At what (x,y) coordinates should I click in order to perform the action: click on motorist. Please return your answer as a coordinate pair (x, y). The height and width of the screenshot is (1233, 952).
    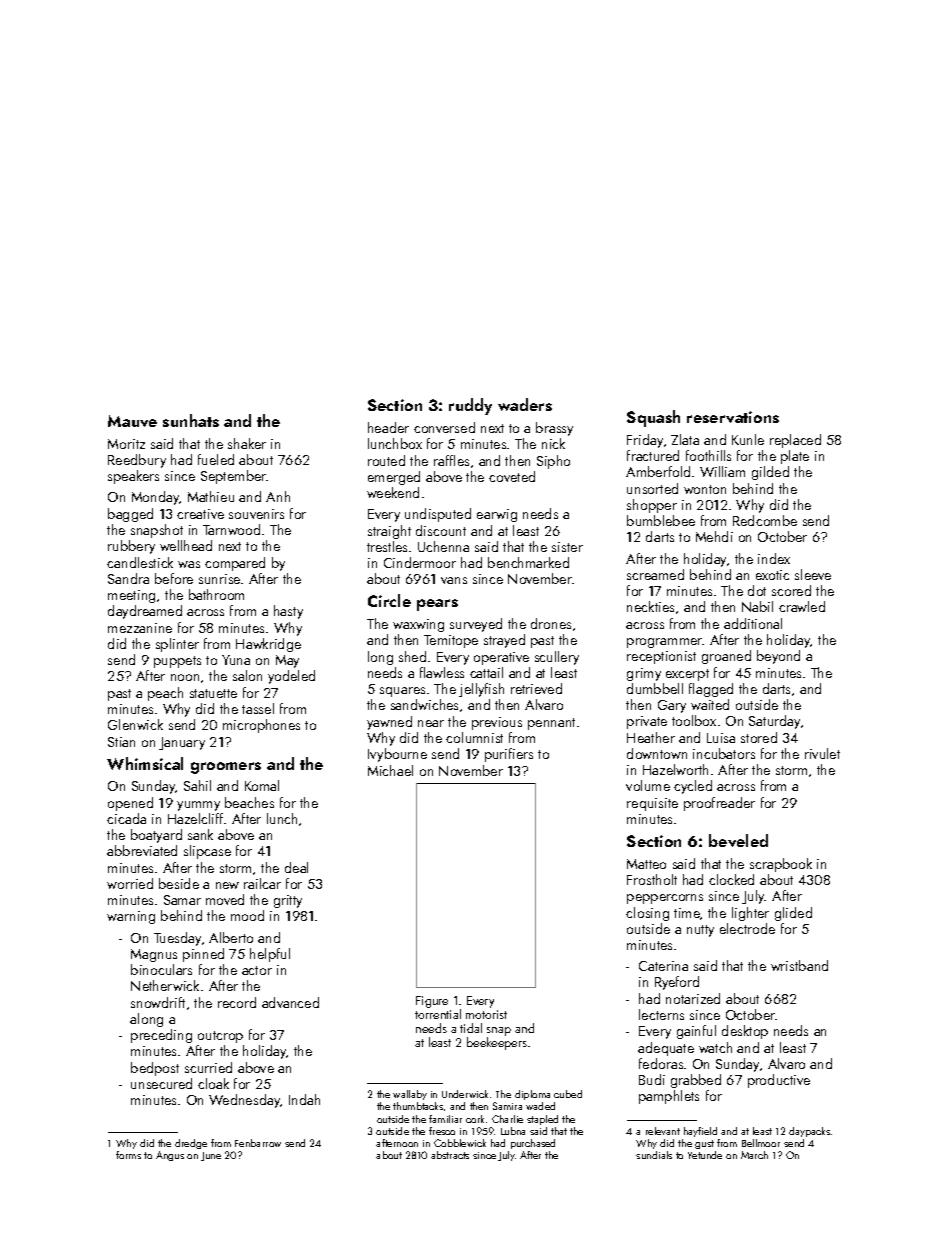
    Looking at the image, I should click on (486, 1014).
